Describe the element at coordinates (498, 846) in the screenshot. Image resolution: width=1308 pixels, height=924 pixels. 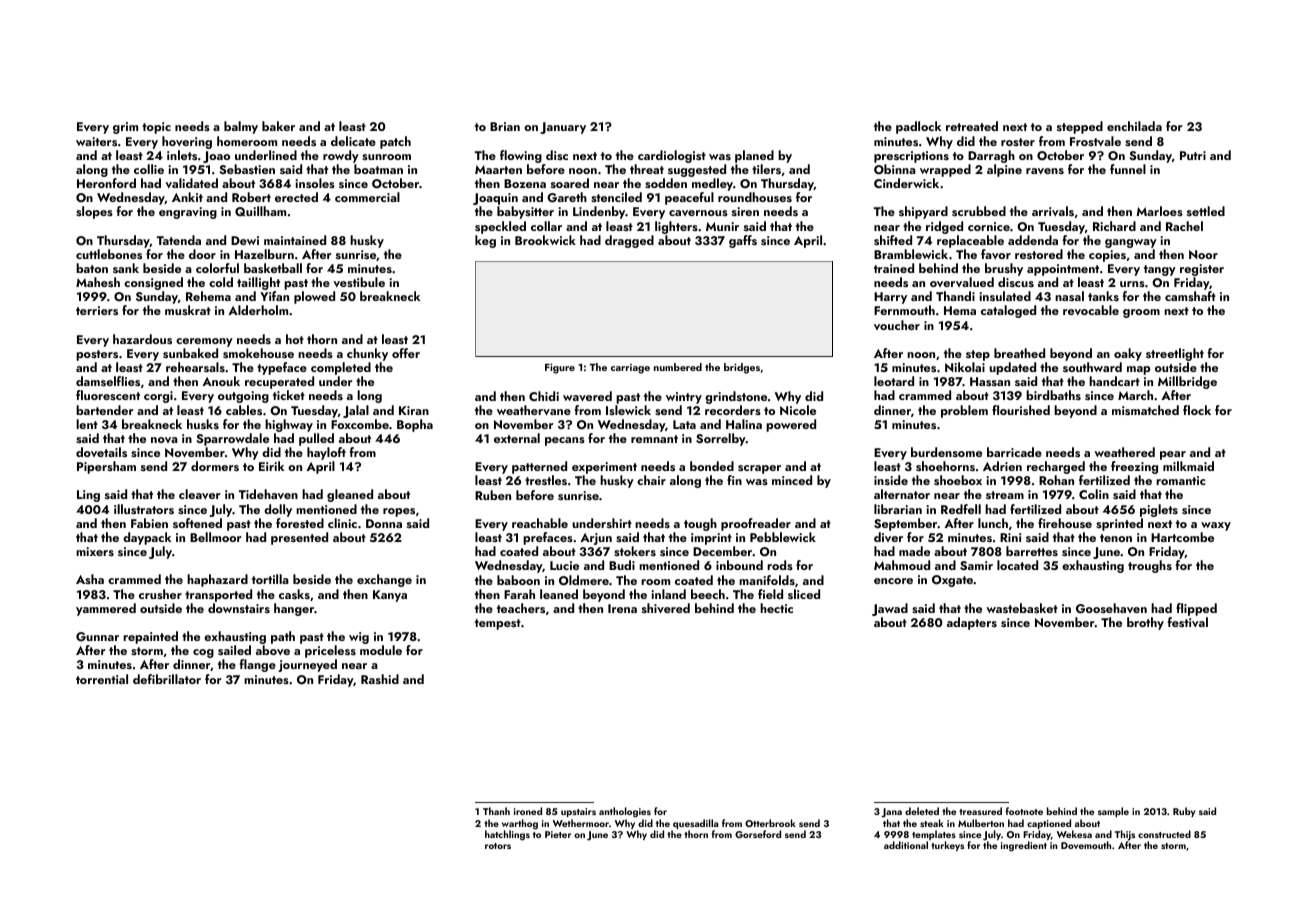
I see `rotors` at that location.
